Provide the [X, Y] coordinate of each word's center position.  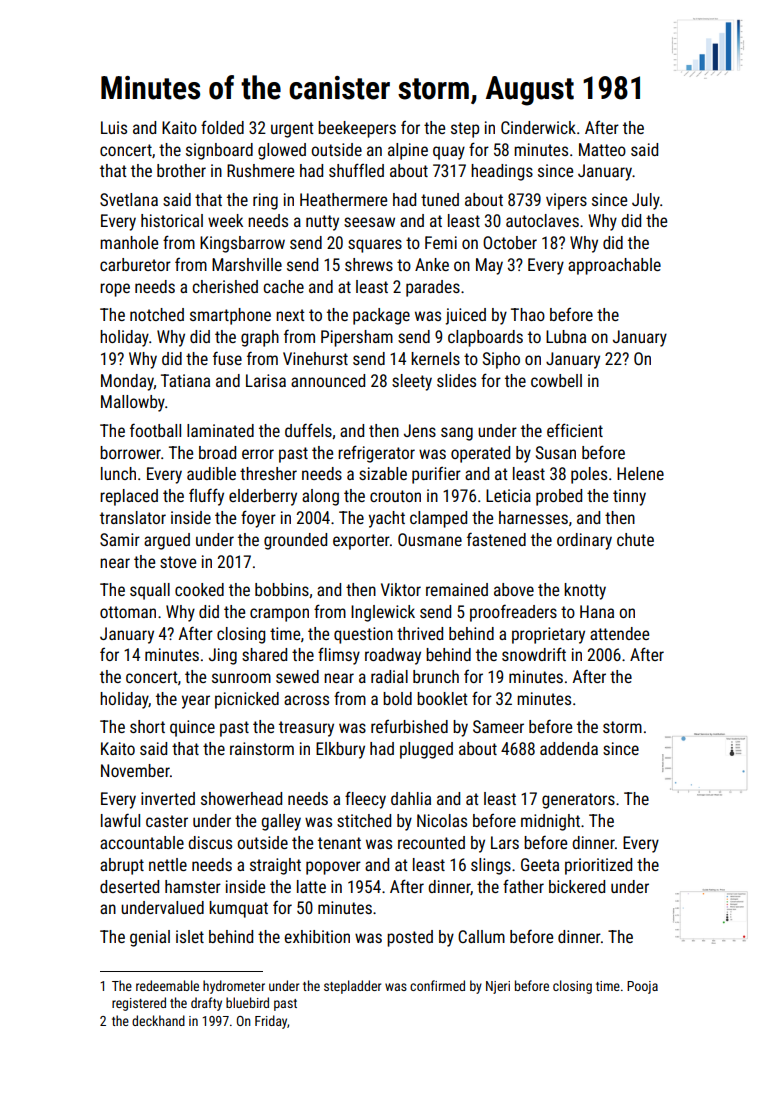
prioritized [598, 866]
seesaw [369, 222]
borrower [130, 452]
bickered [577, 886]
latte [311, 886]
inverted [168, 798]
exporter [361, 542]
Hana [597, 611]
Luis [114, 127]
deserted [129, 886]
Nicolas [442, 820]
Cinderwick [538, 127]
